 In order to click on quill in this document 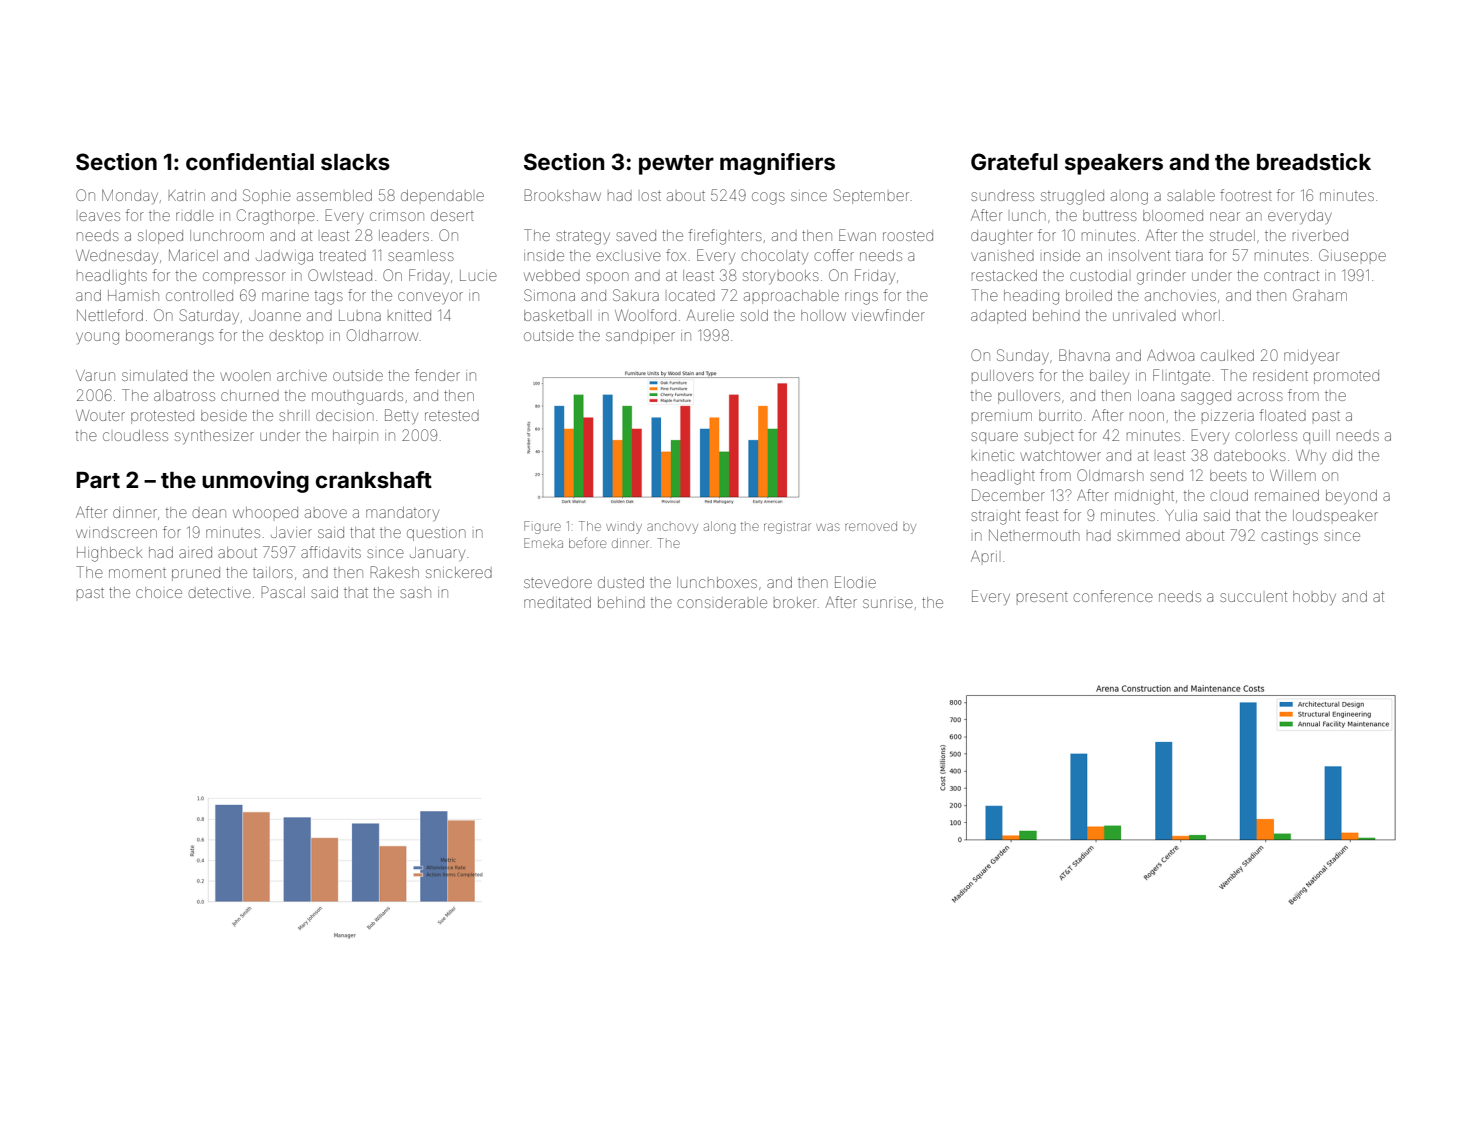, I will do `click(1316, 437)`.
